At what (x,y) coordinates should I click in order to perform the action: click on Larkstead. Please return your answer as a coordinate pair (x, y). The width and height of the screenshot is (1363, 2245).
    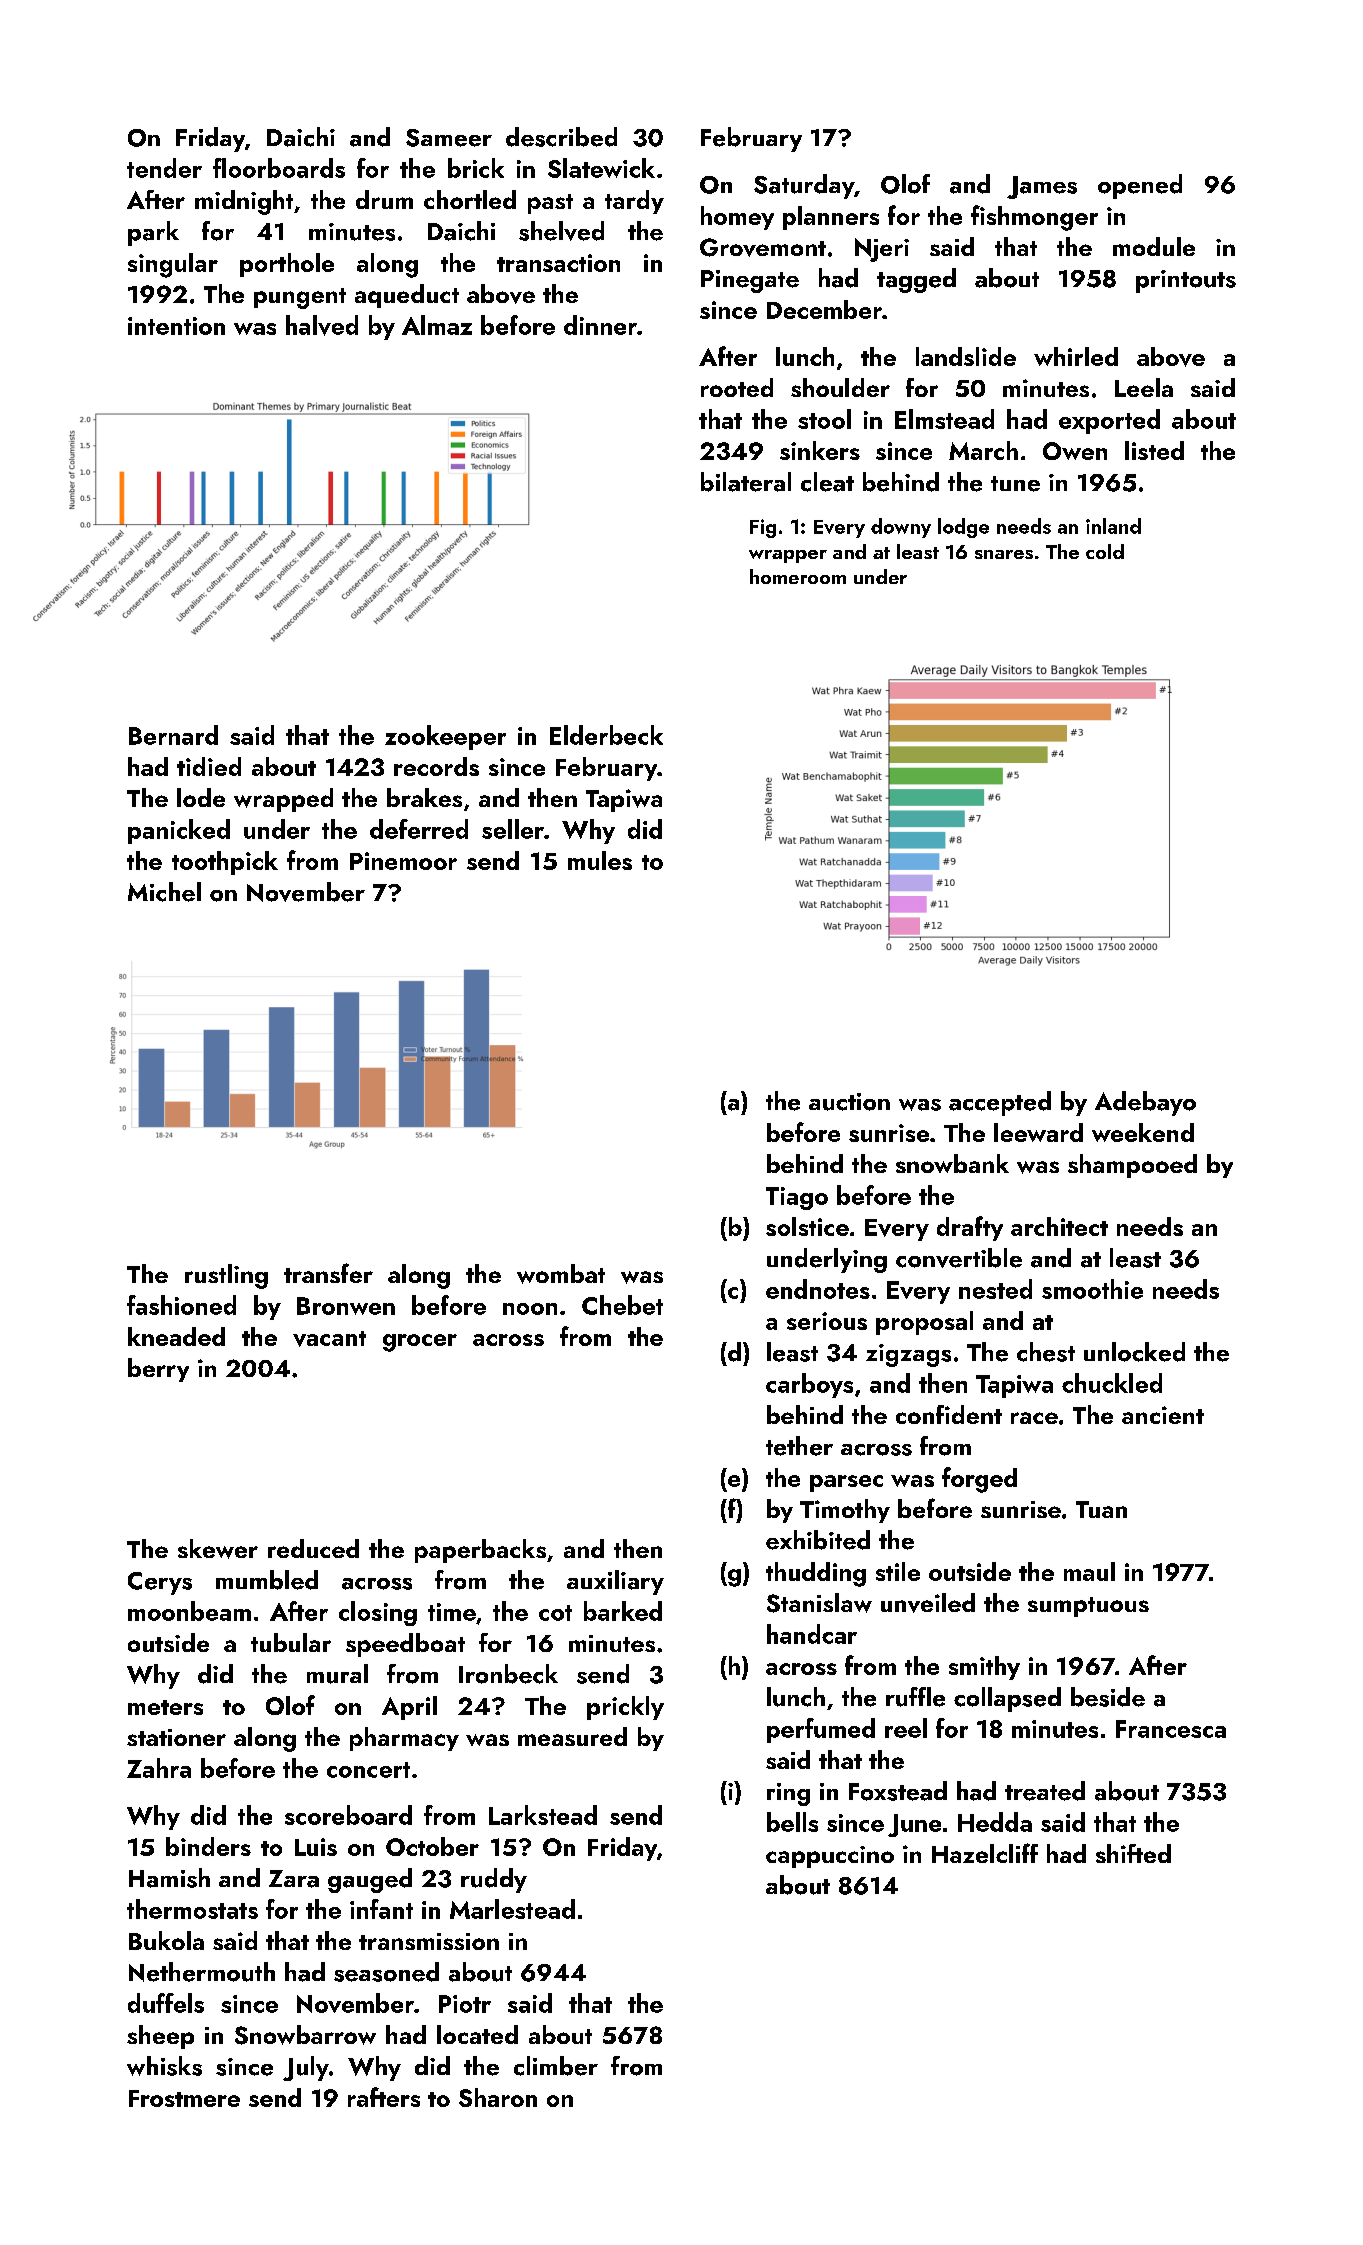
    Looking at the image, I should click on (543, 1815).
